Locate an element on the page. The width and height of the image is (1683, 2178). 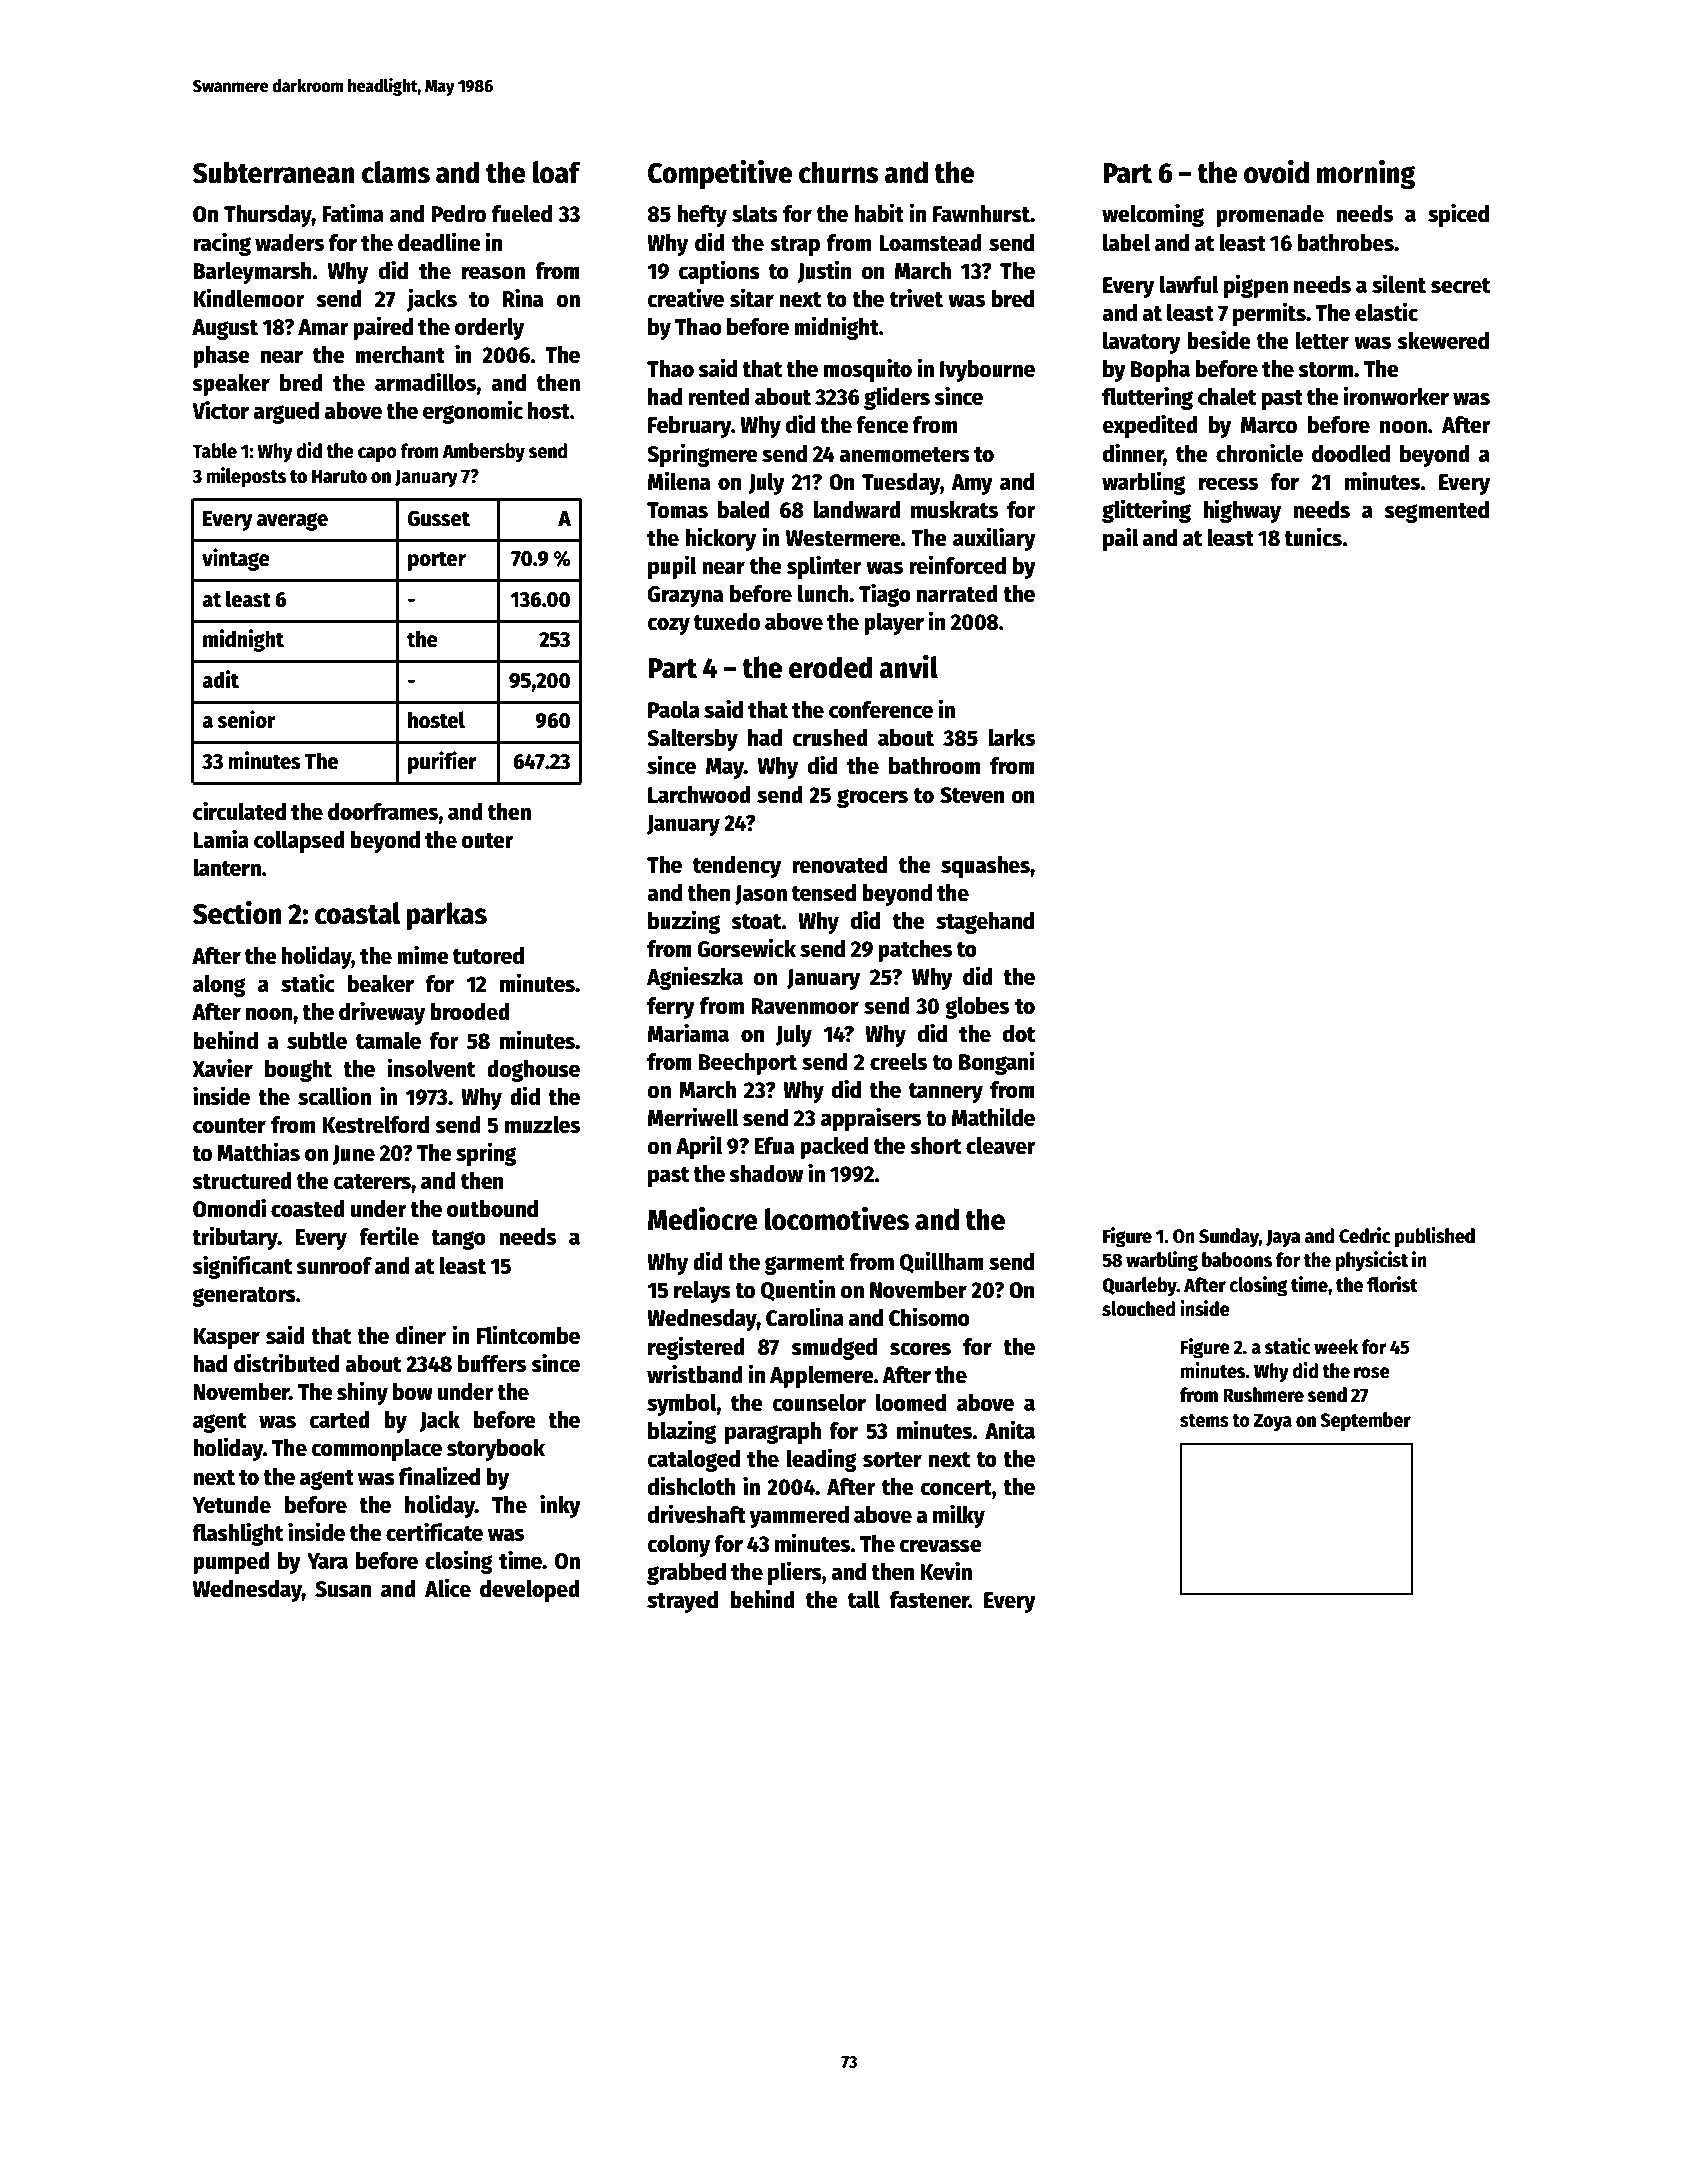
milky is located at coordinates (959, 1516).
